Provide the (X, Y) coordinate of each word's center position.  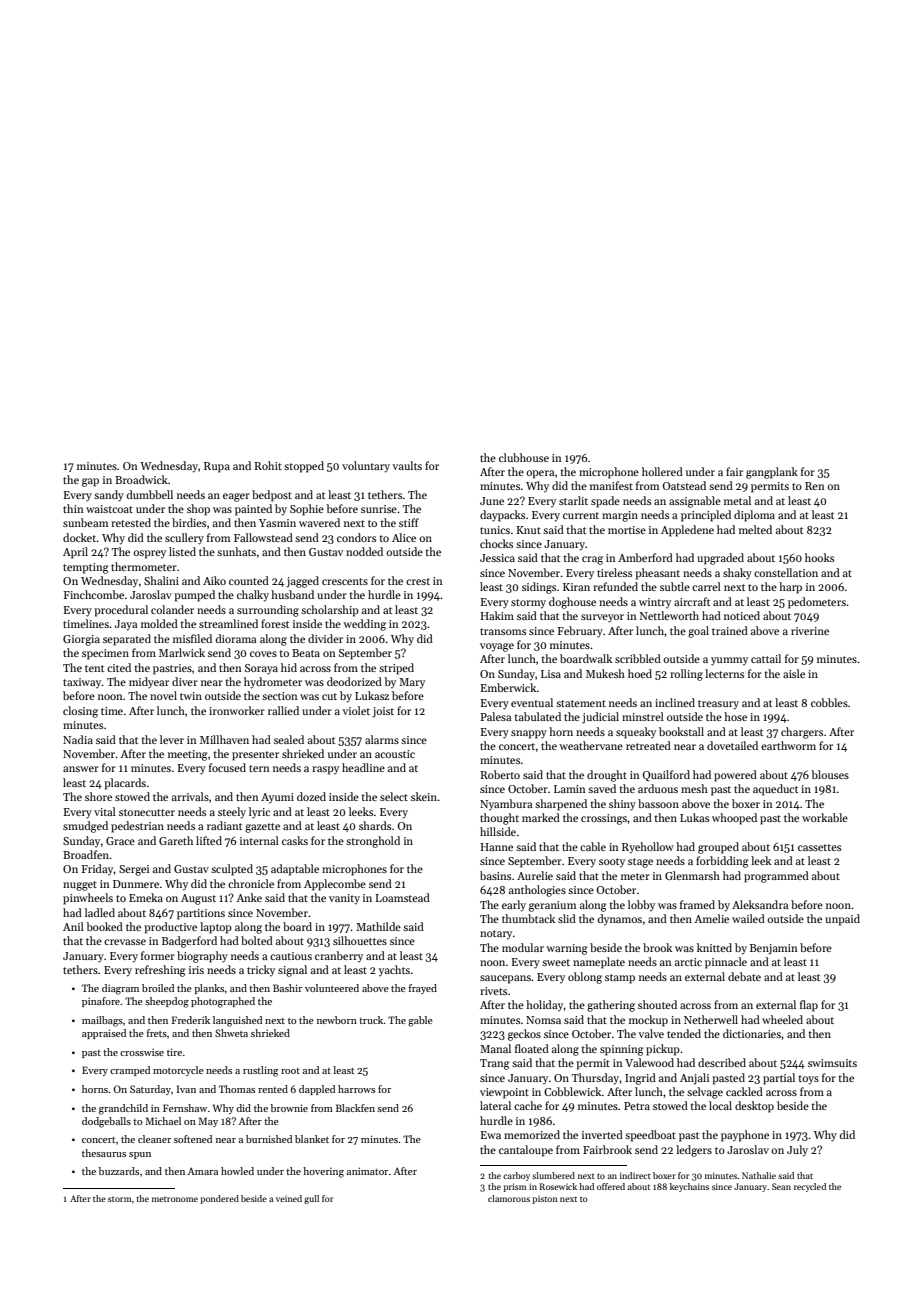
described (722, 1062)
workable (825, 817)
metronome (175, 1199)
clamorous (509, 1198)
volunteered (332, 988)
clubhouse (524, 457)
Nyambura (506, 804)
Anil (73, 926)
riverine (810, 631)
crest (418, 581)
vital (105, 811)
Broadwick (141, 479)
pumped (194, 596)
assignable (695, 502)
